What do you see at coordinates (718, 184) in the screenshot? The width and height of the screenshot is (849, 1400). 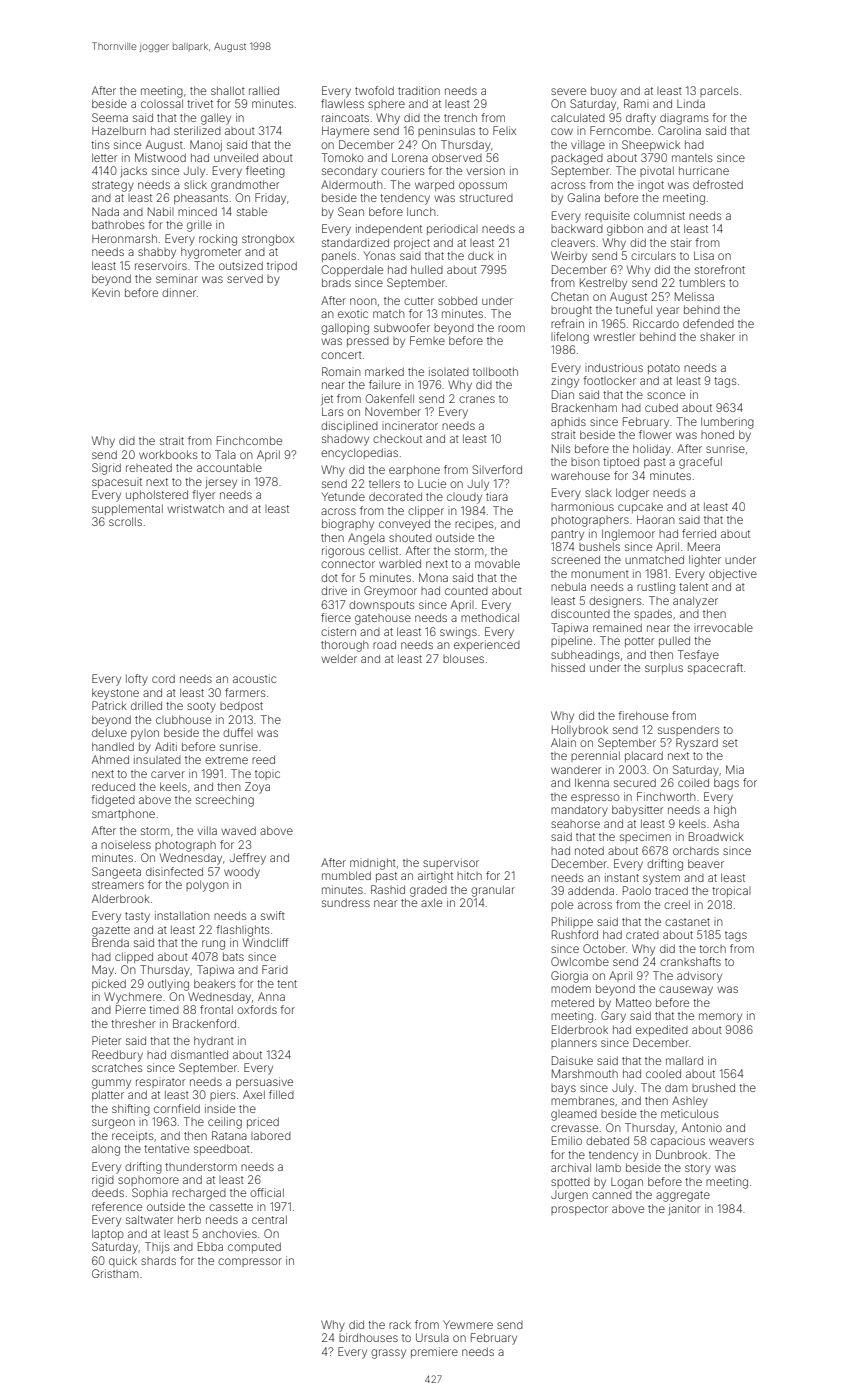 I see `defrosted` at bounding box center [718, 184].
